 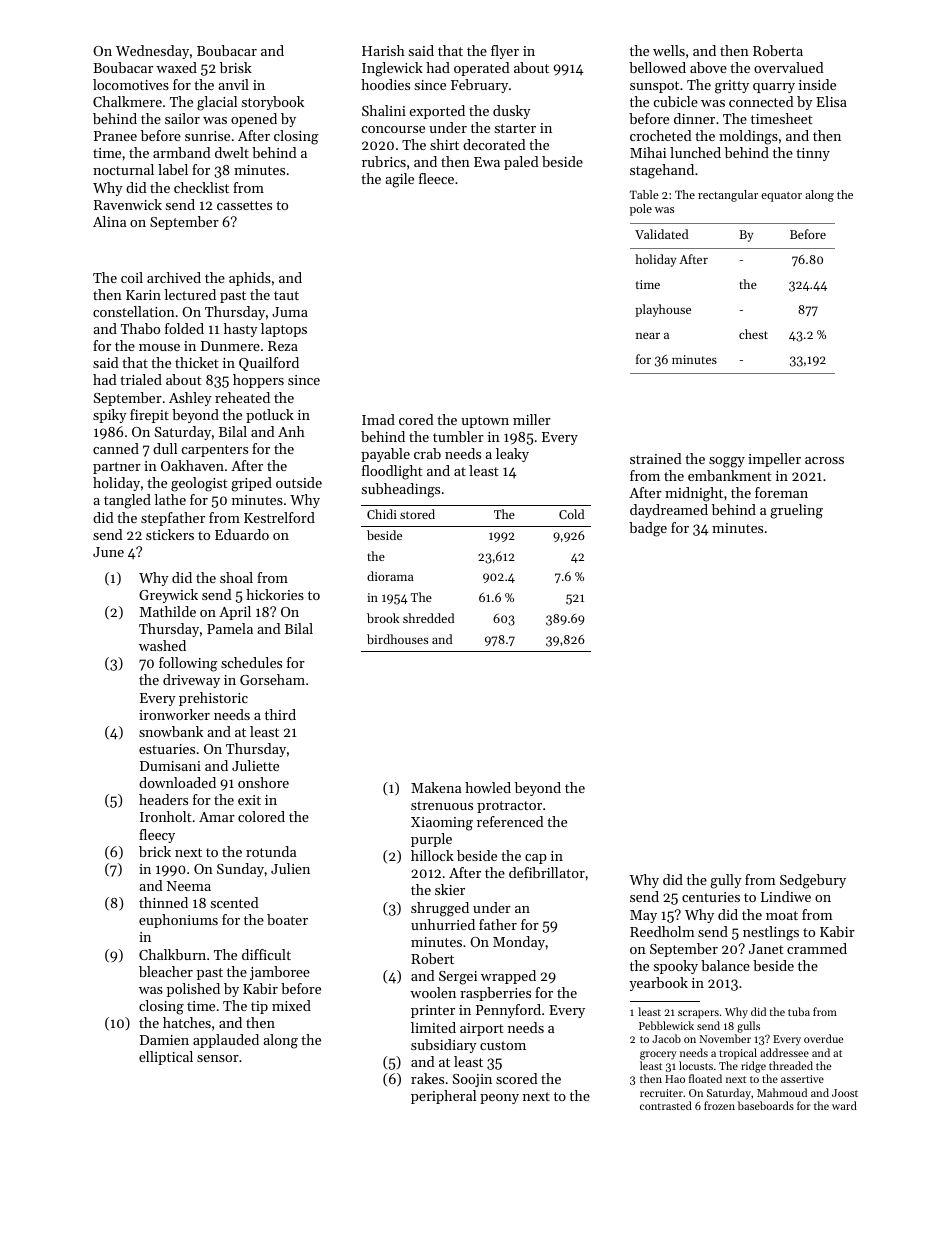 I want to click on wells, so click(x=669, y=50).
